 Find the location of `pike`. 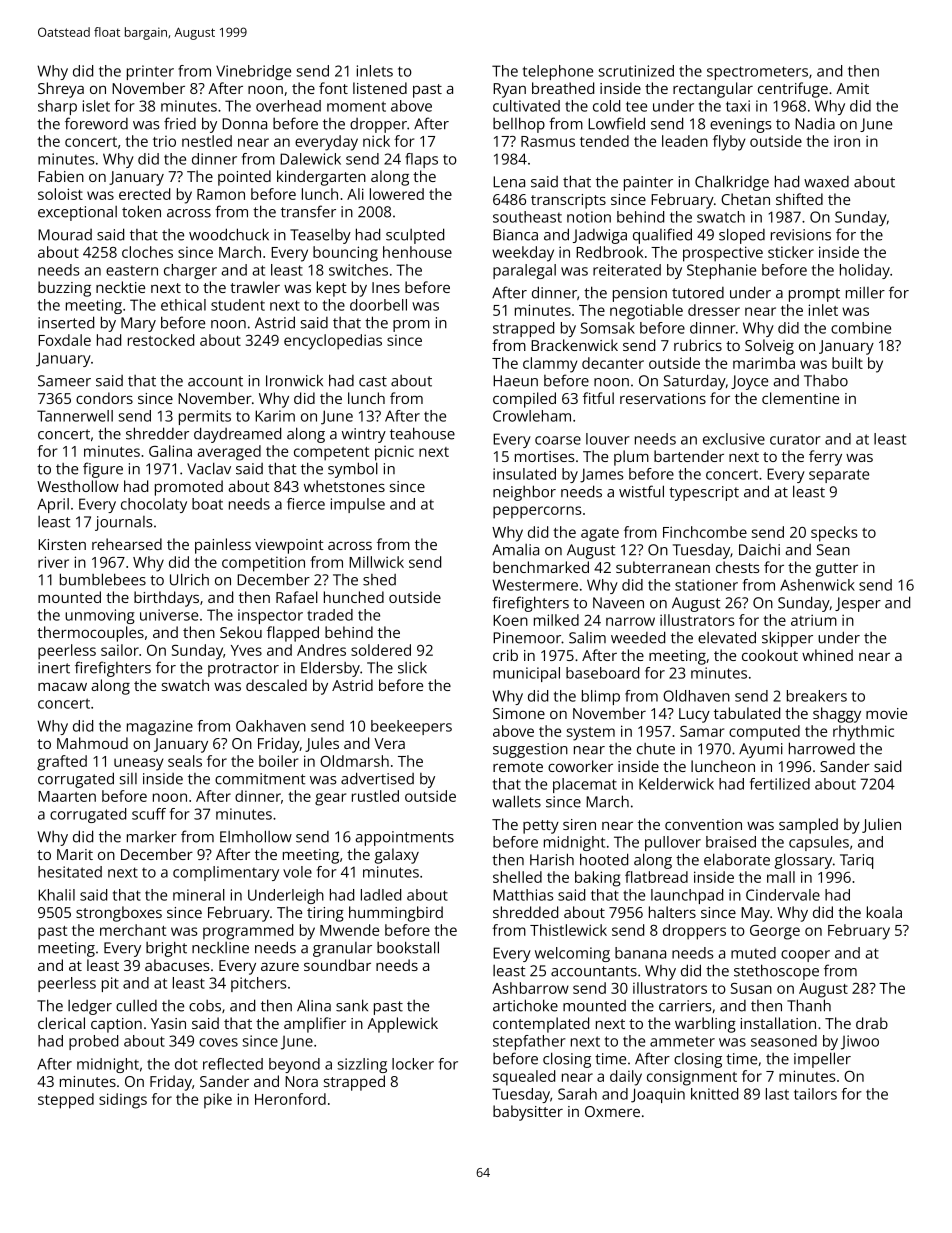

pike is located at coordinates (218, 1101).
